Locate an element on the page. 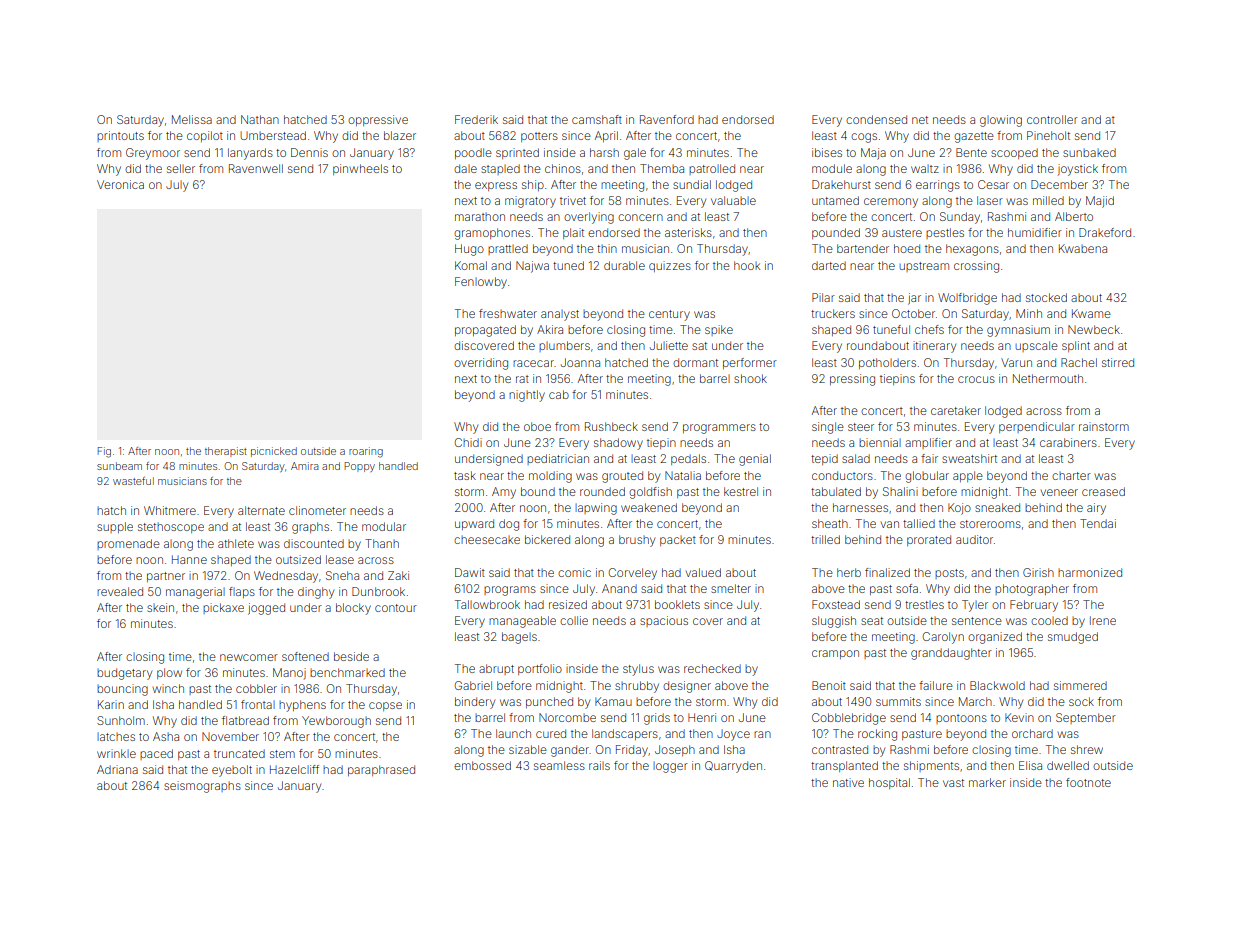 The height and width of the image is (952, 1233). glowing is located at coordinates (1001, 121).
